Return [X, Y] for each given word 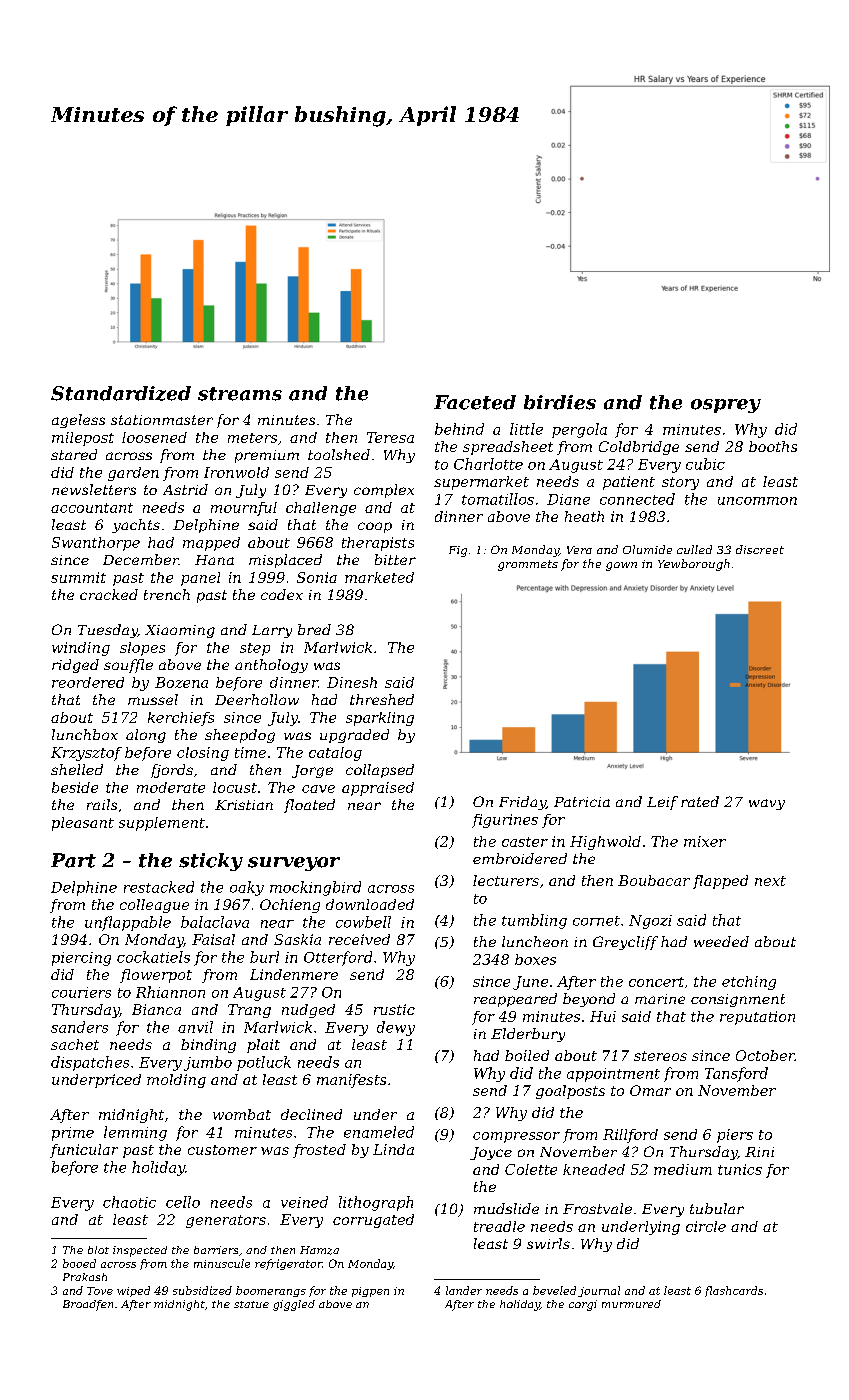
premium [267, 456]
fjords [172, 771]
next [770, 881]
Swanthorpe [96, 544]
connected [637, 499]
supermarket [481, 483]
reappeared [515, 1000]
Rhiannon [170, 992]
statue [251, 1304]
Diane [568, 499]
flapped [720, 882]
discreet [760, 549]
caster [525, 842]
